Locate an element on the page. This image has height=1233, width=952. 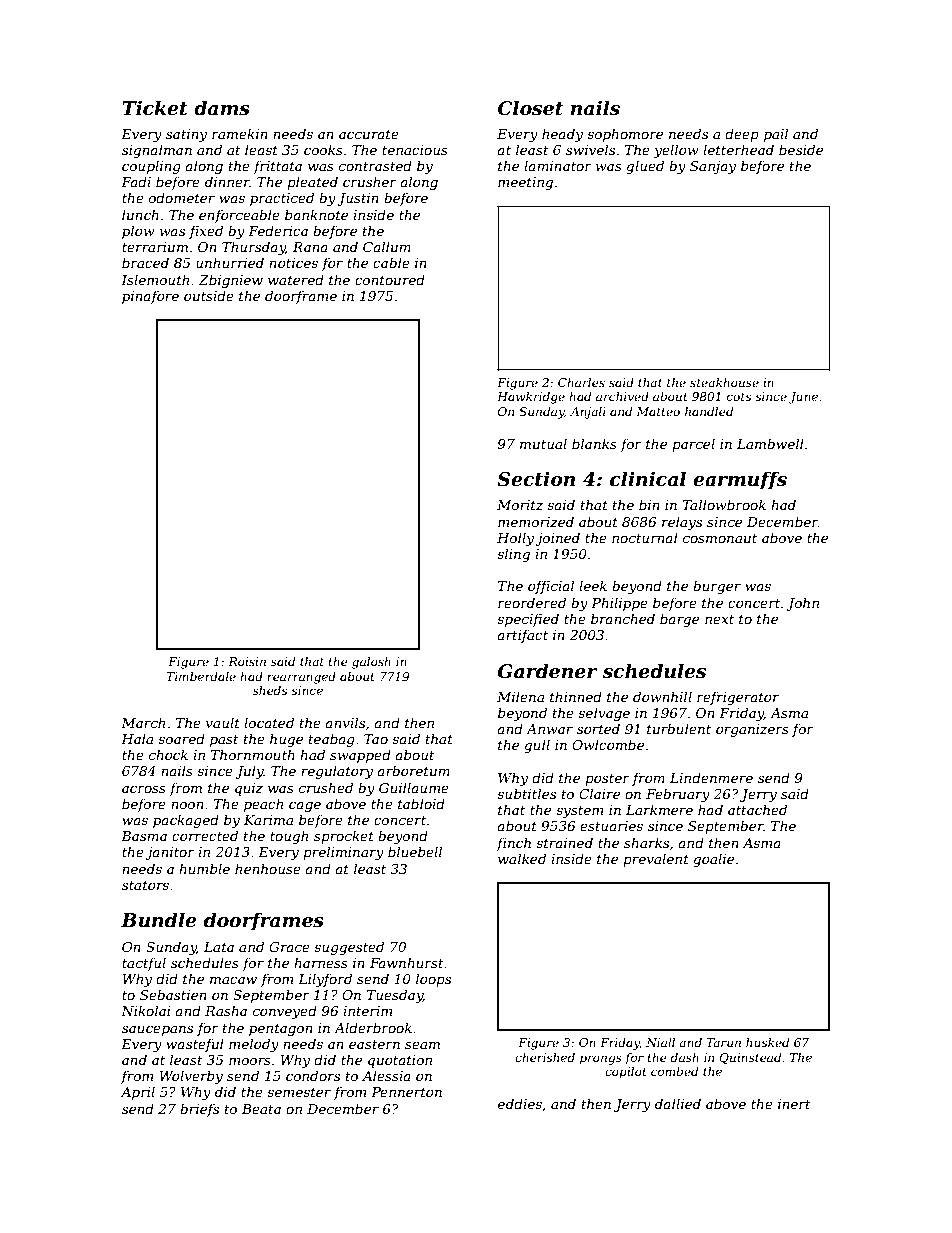
refrigerator is located at coordinates (738, 698).
